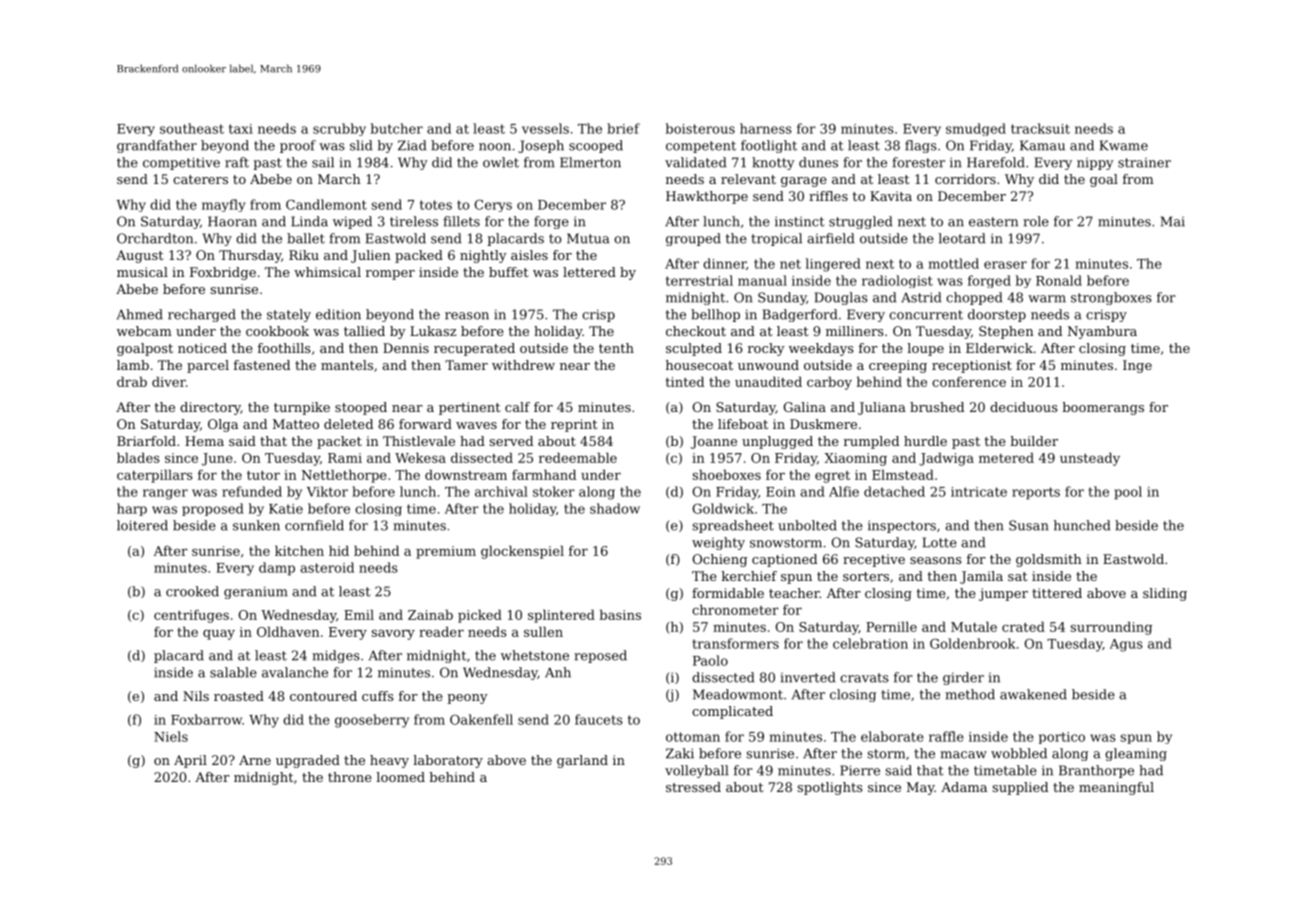 The width and height of the screenshot is (1308, 924). I want to click on loomed, so click(400, 777).
